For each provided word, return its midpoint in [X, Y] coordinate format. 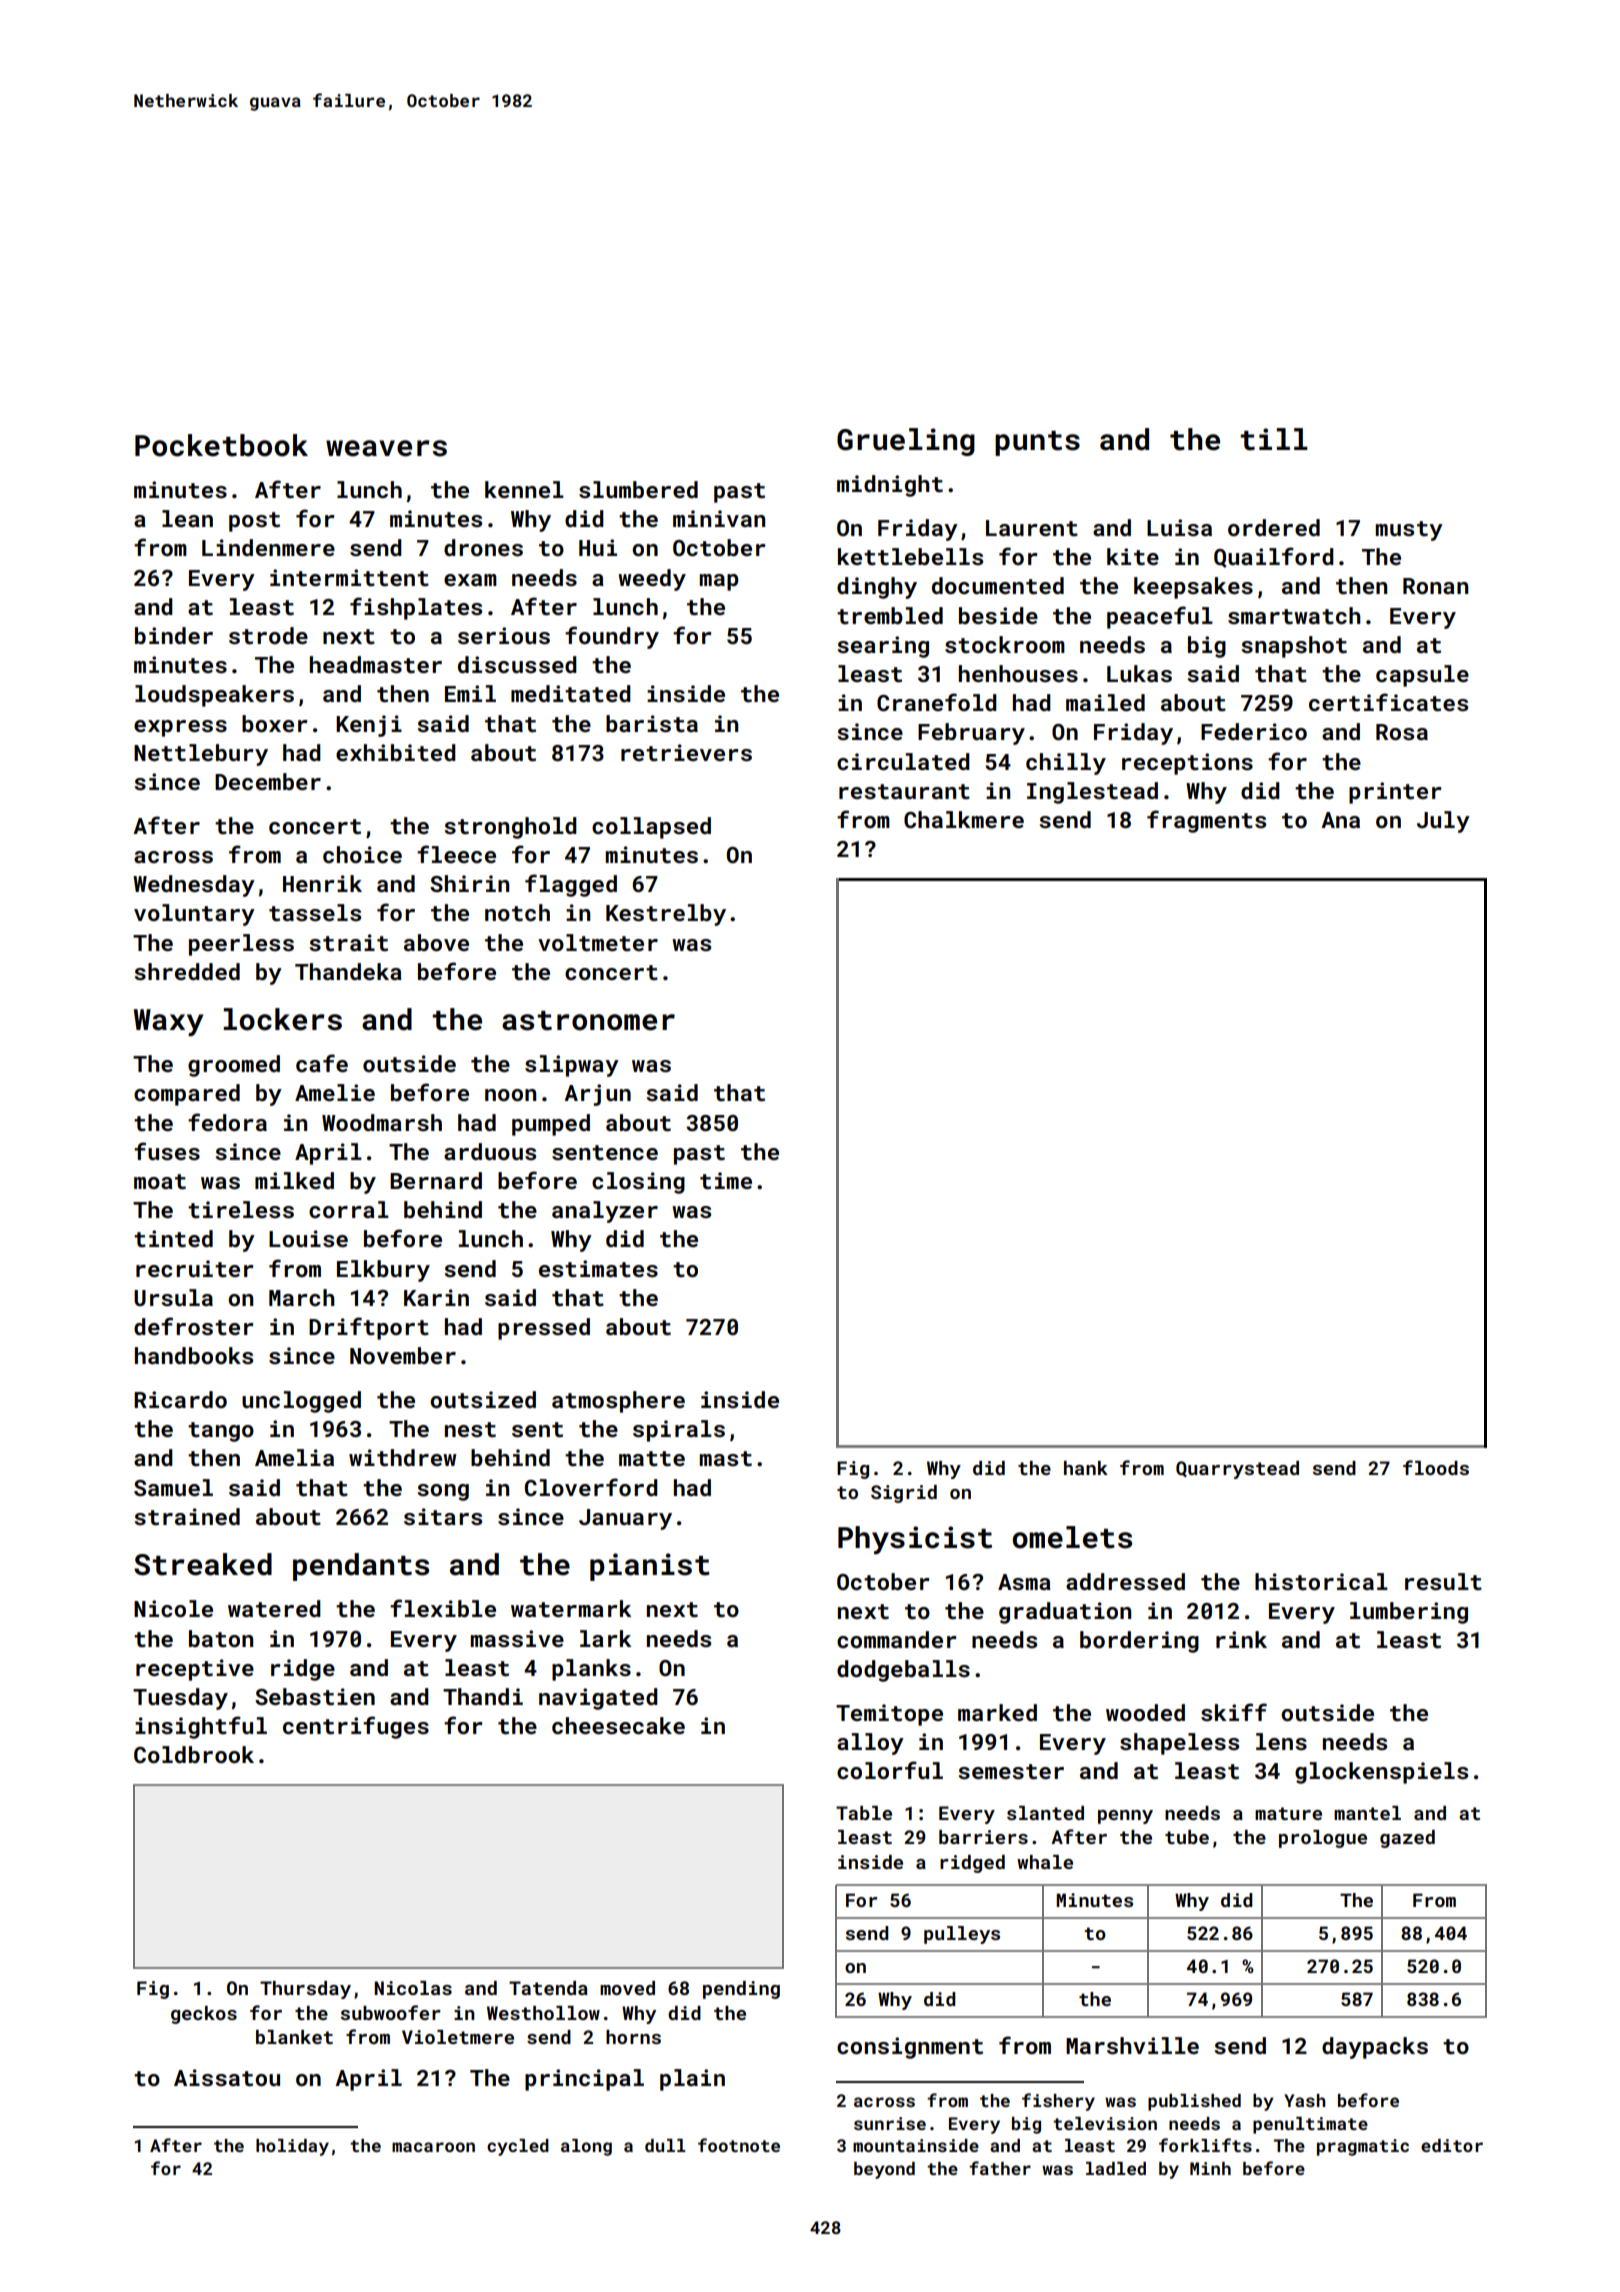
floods [1436, 1467]
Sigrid [904, 1494]
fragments [1206, 821]
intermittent [349, 577]
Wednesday [194, 886]
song [443, 1492]
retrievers [686, 752]
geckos [204, 2015]
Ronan [1435, 586]
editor [1452, 2145]
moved [627, 1988]
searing [883, 647]
